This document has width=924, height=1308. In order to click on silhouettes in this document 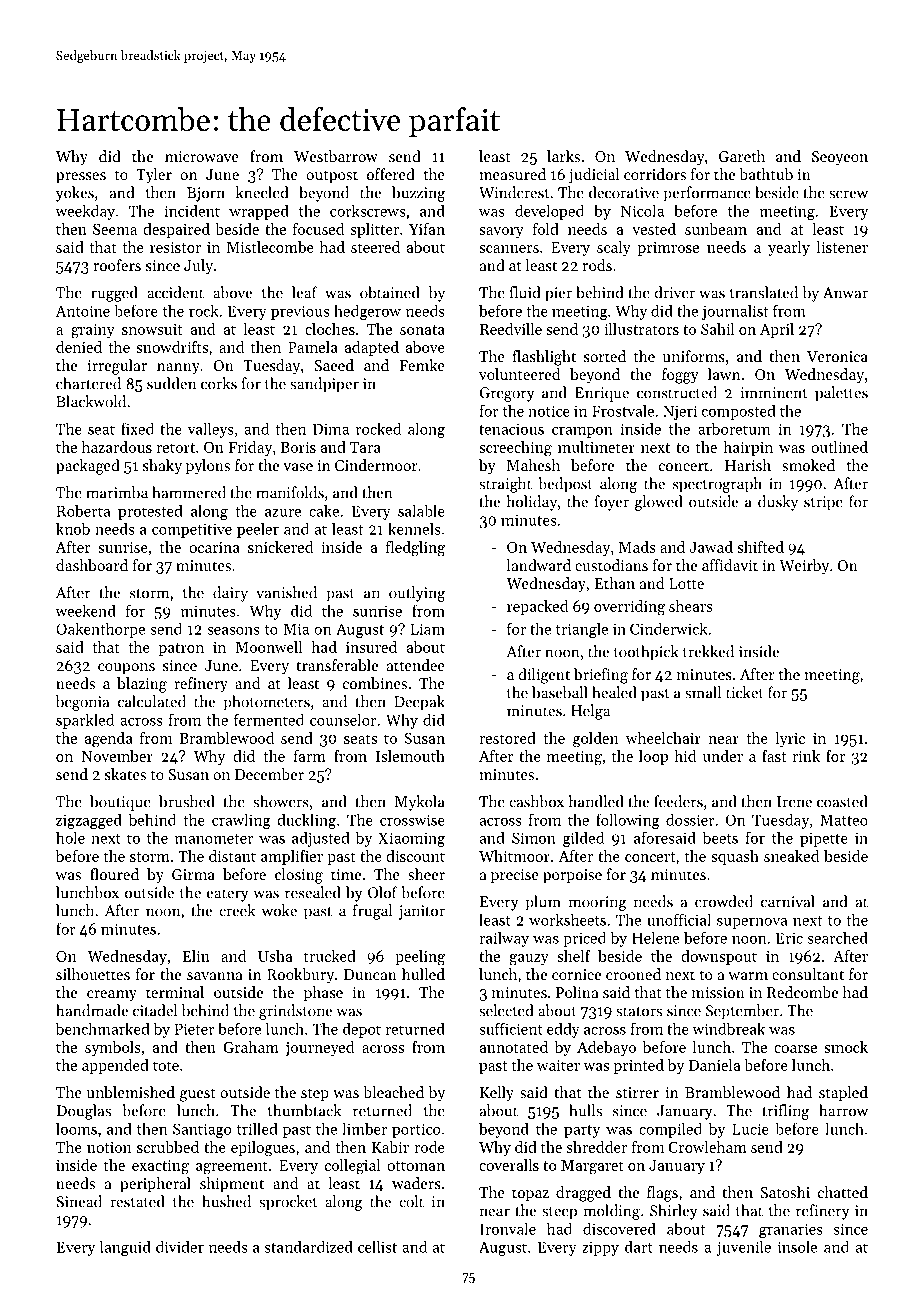, I will do `click(93, 974)`.
